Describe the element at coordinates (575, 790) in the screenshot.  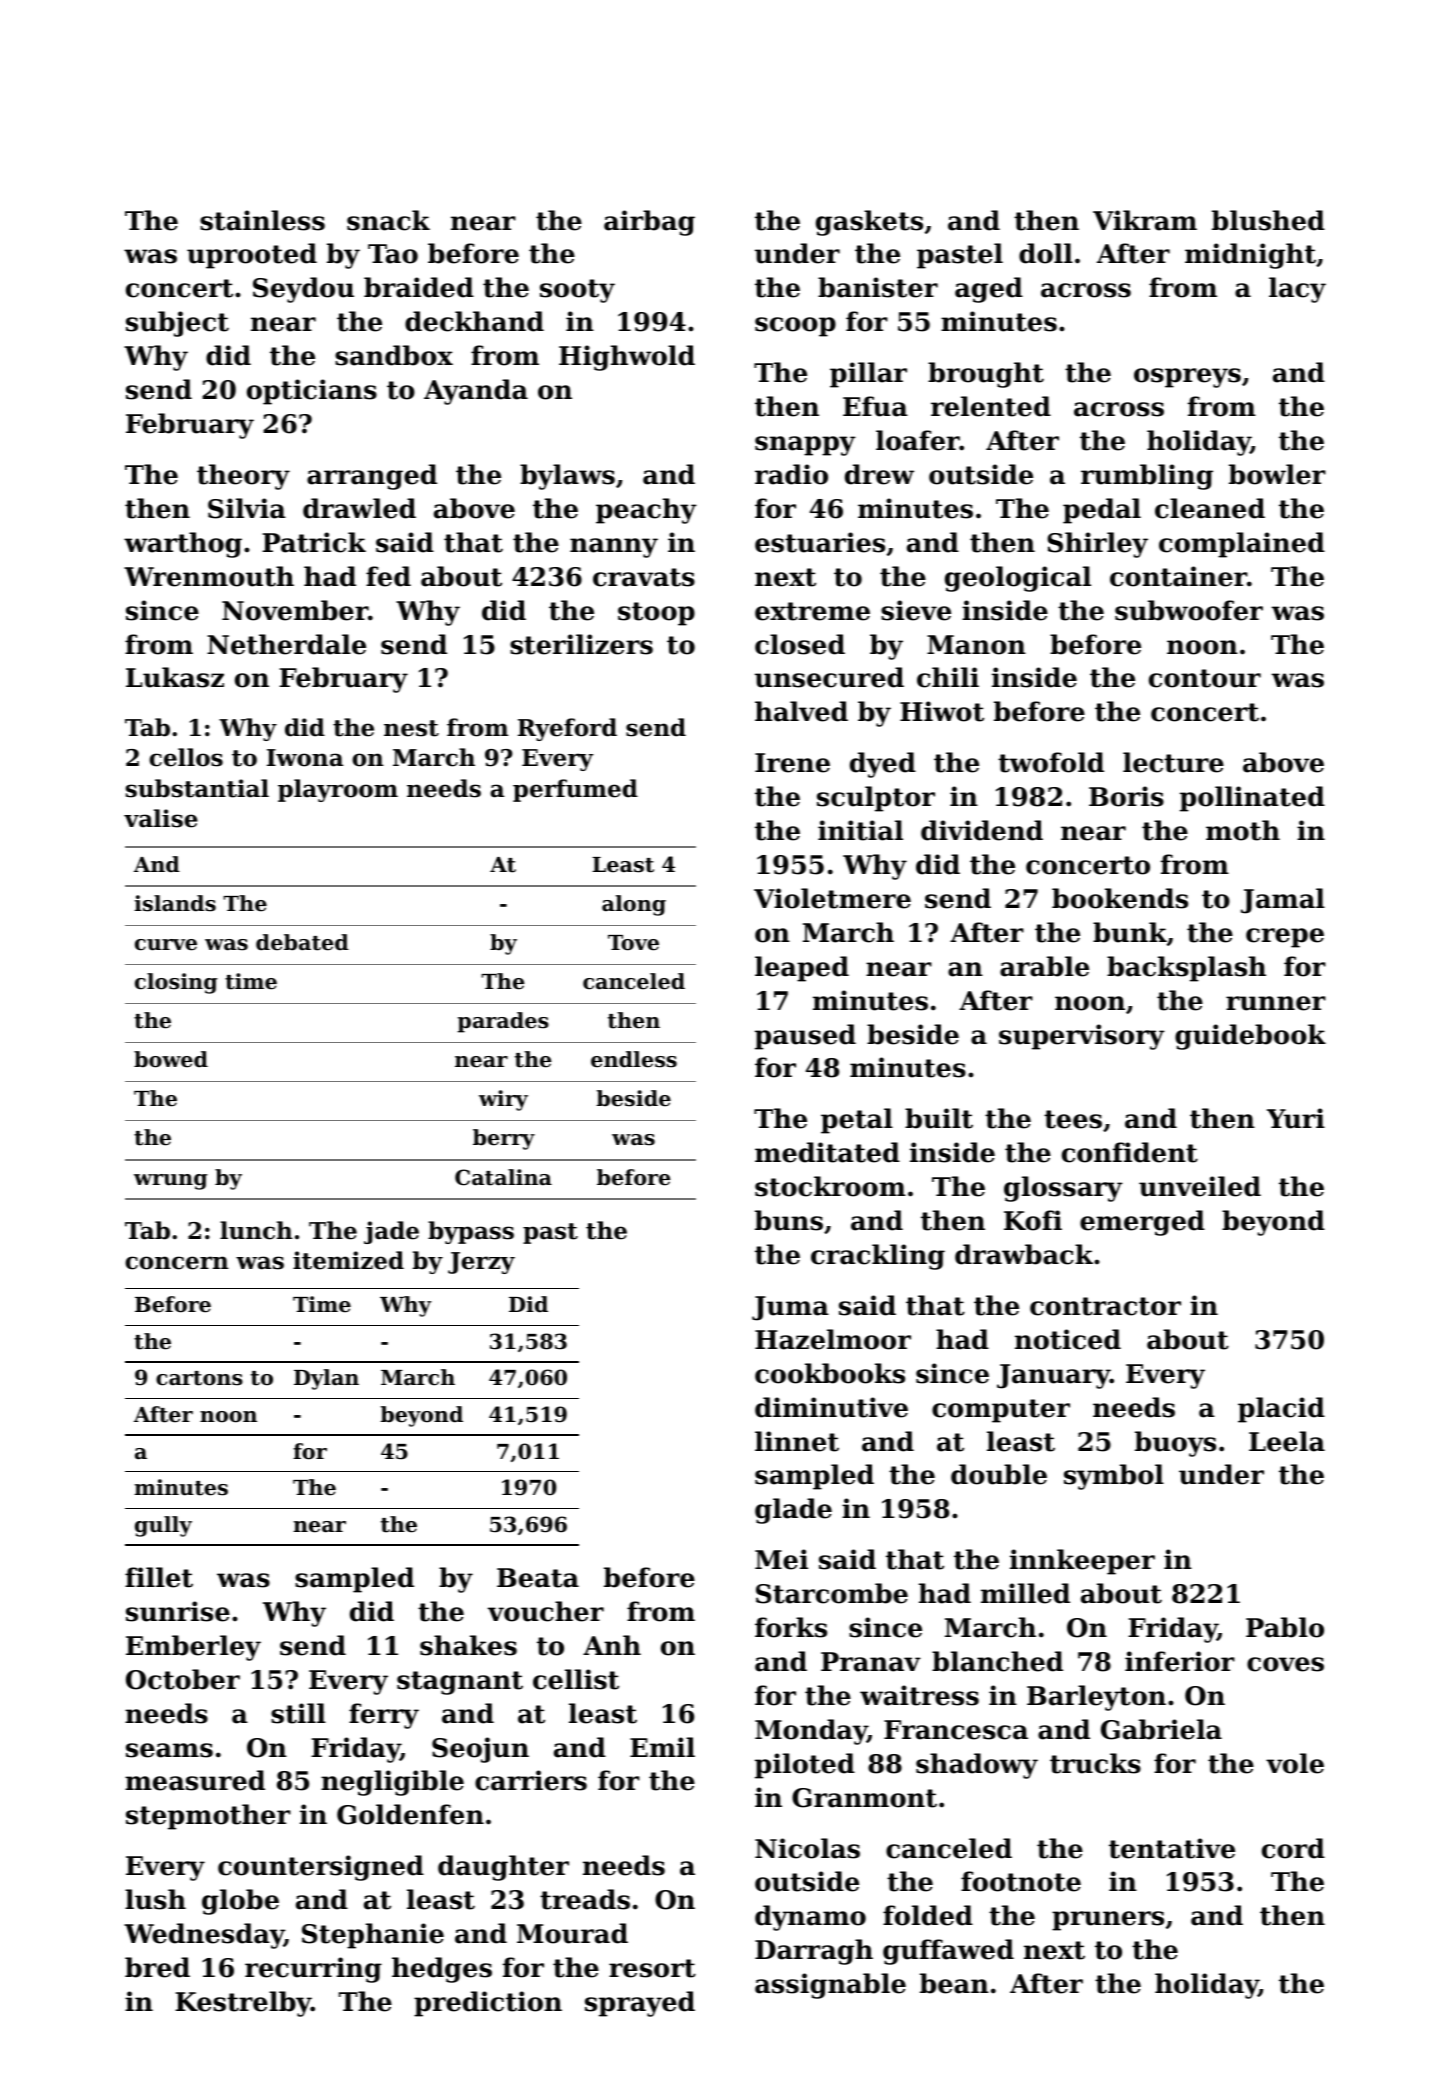
I see `perfumed` at that location.
